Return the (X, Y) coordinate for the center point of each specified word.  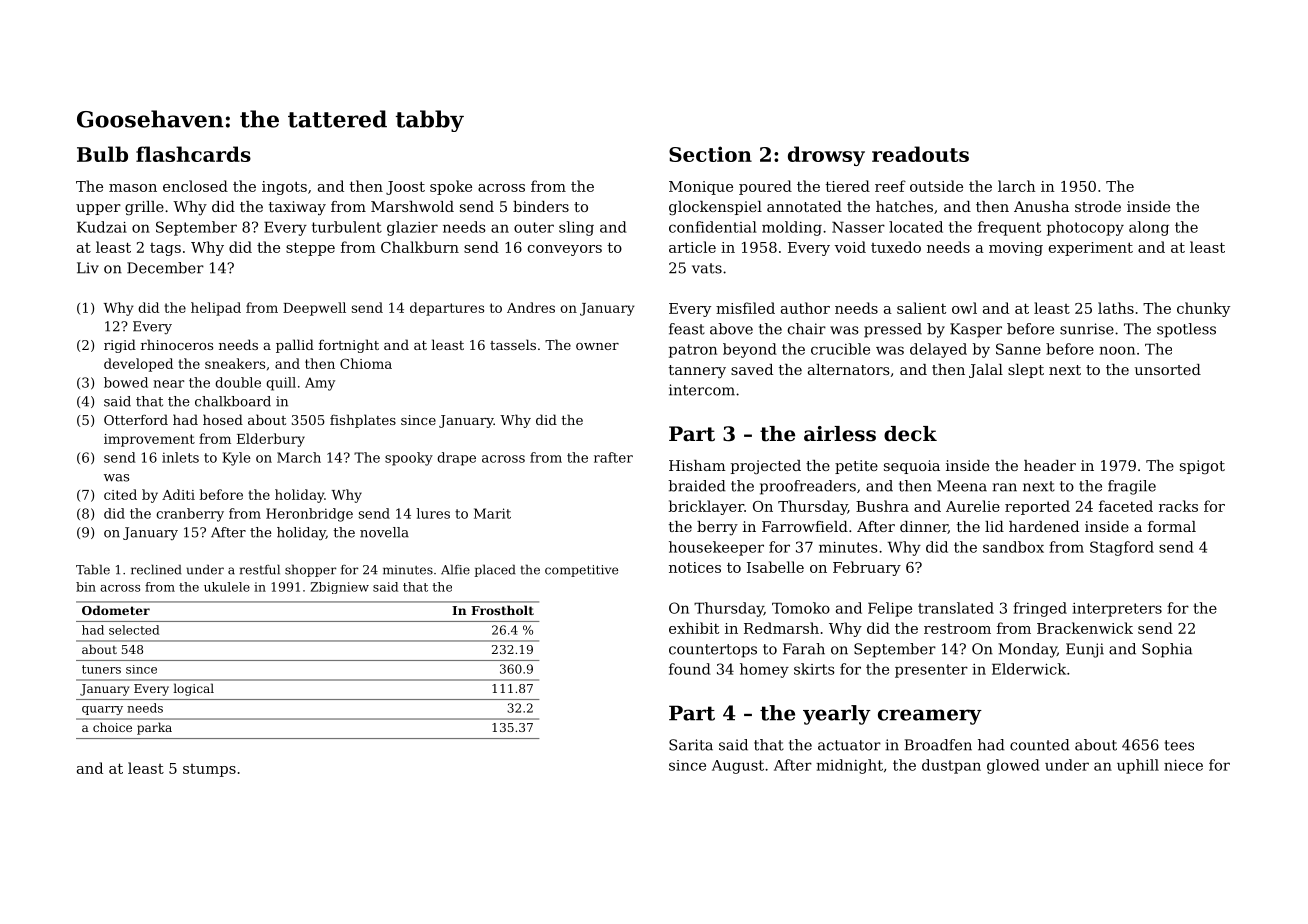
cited (120, 494)
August (738, 767)
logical (193, 689)
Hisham (697, 465)
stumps (209, 770)
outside (936, 186)
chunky (1203, 309)
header (1050, 465)
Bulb (102, 154)
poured (765, 187)
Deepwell (314, 309)
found (690, 669)
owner (597, 346)
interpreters (1117, 610)
